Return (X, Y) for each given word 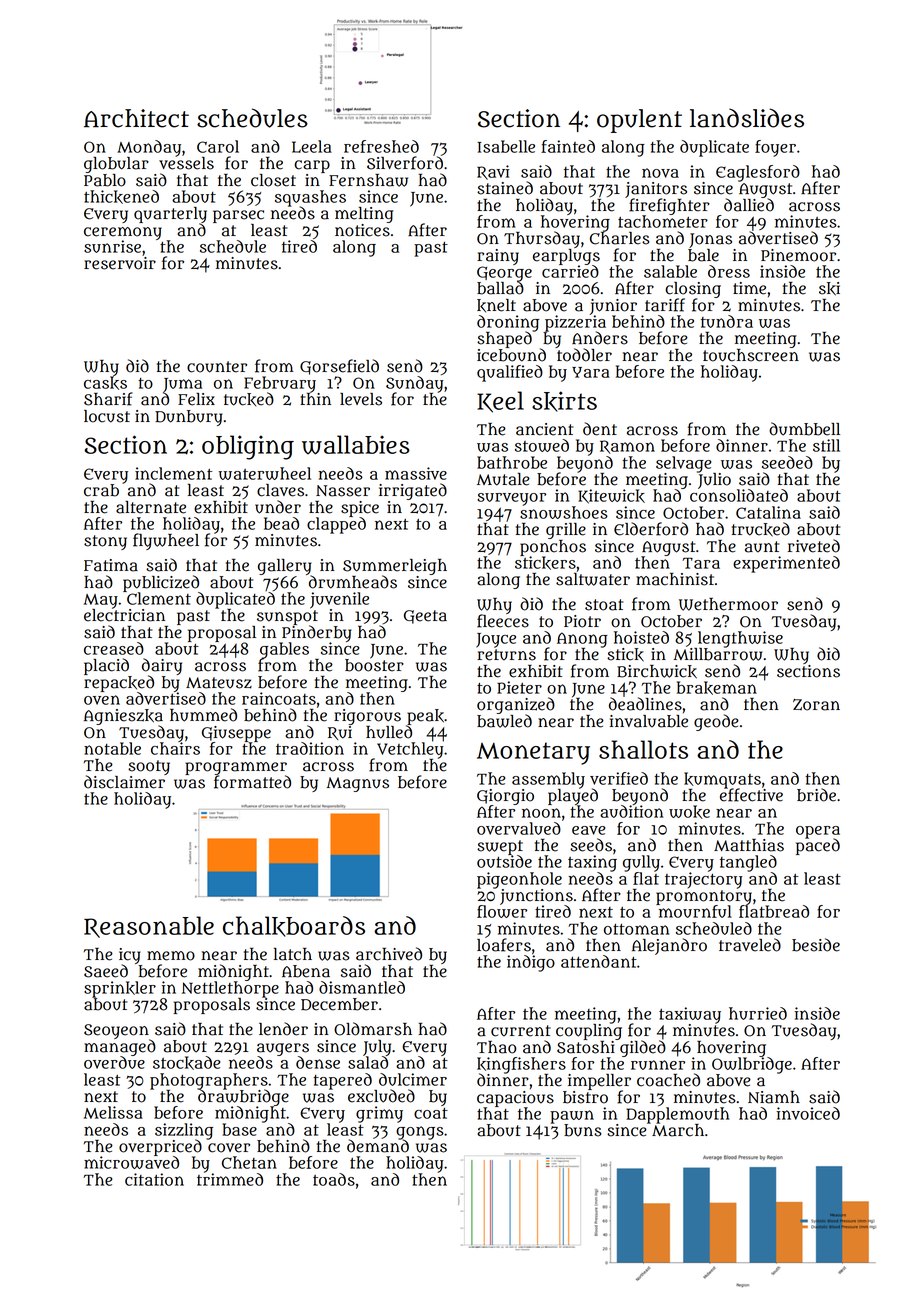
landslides (747, 118)
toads (334, 1179)
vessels (186, 163)
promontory (704, 897)
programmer (236, 768)
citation (154, 1179)
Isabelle (506, 146)
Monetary (533, 753)
